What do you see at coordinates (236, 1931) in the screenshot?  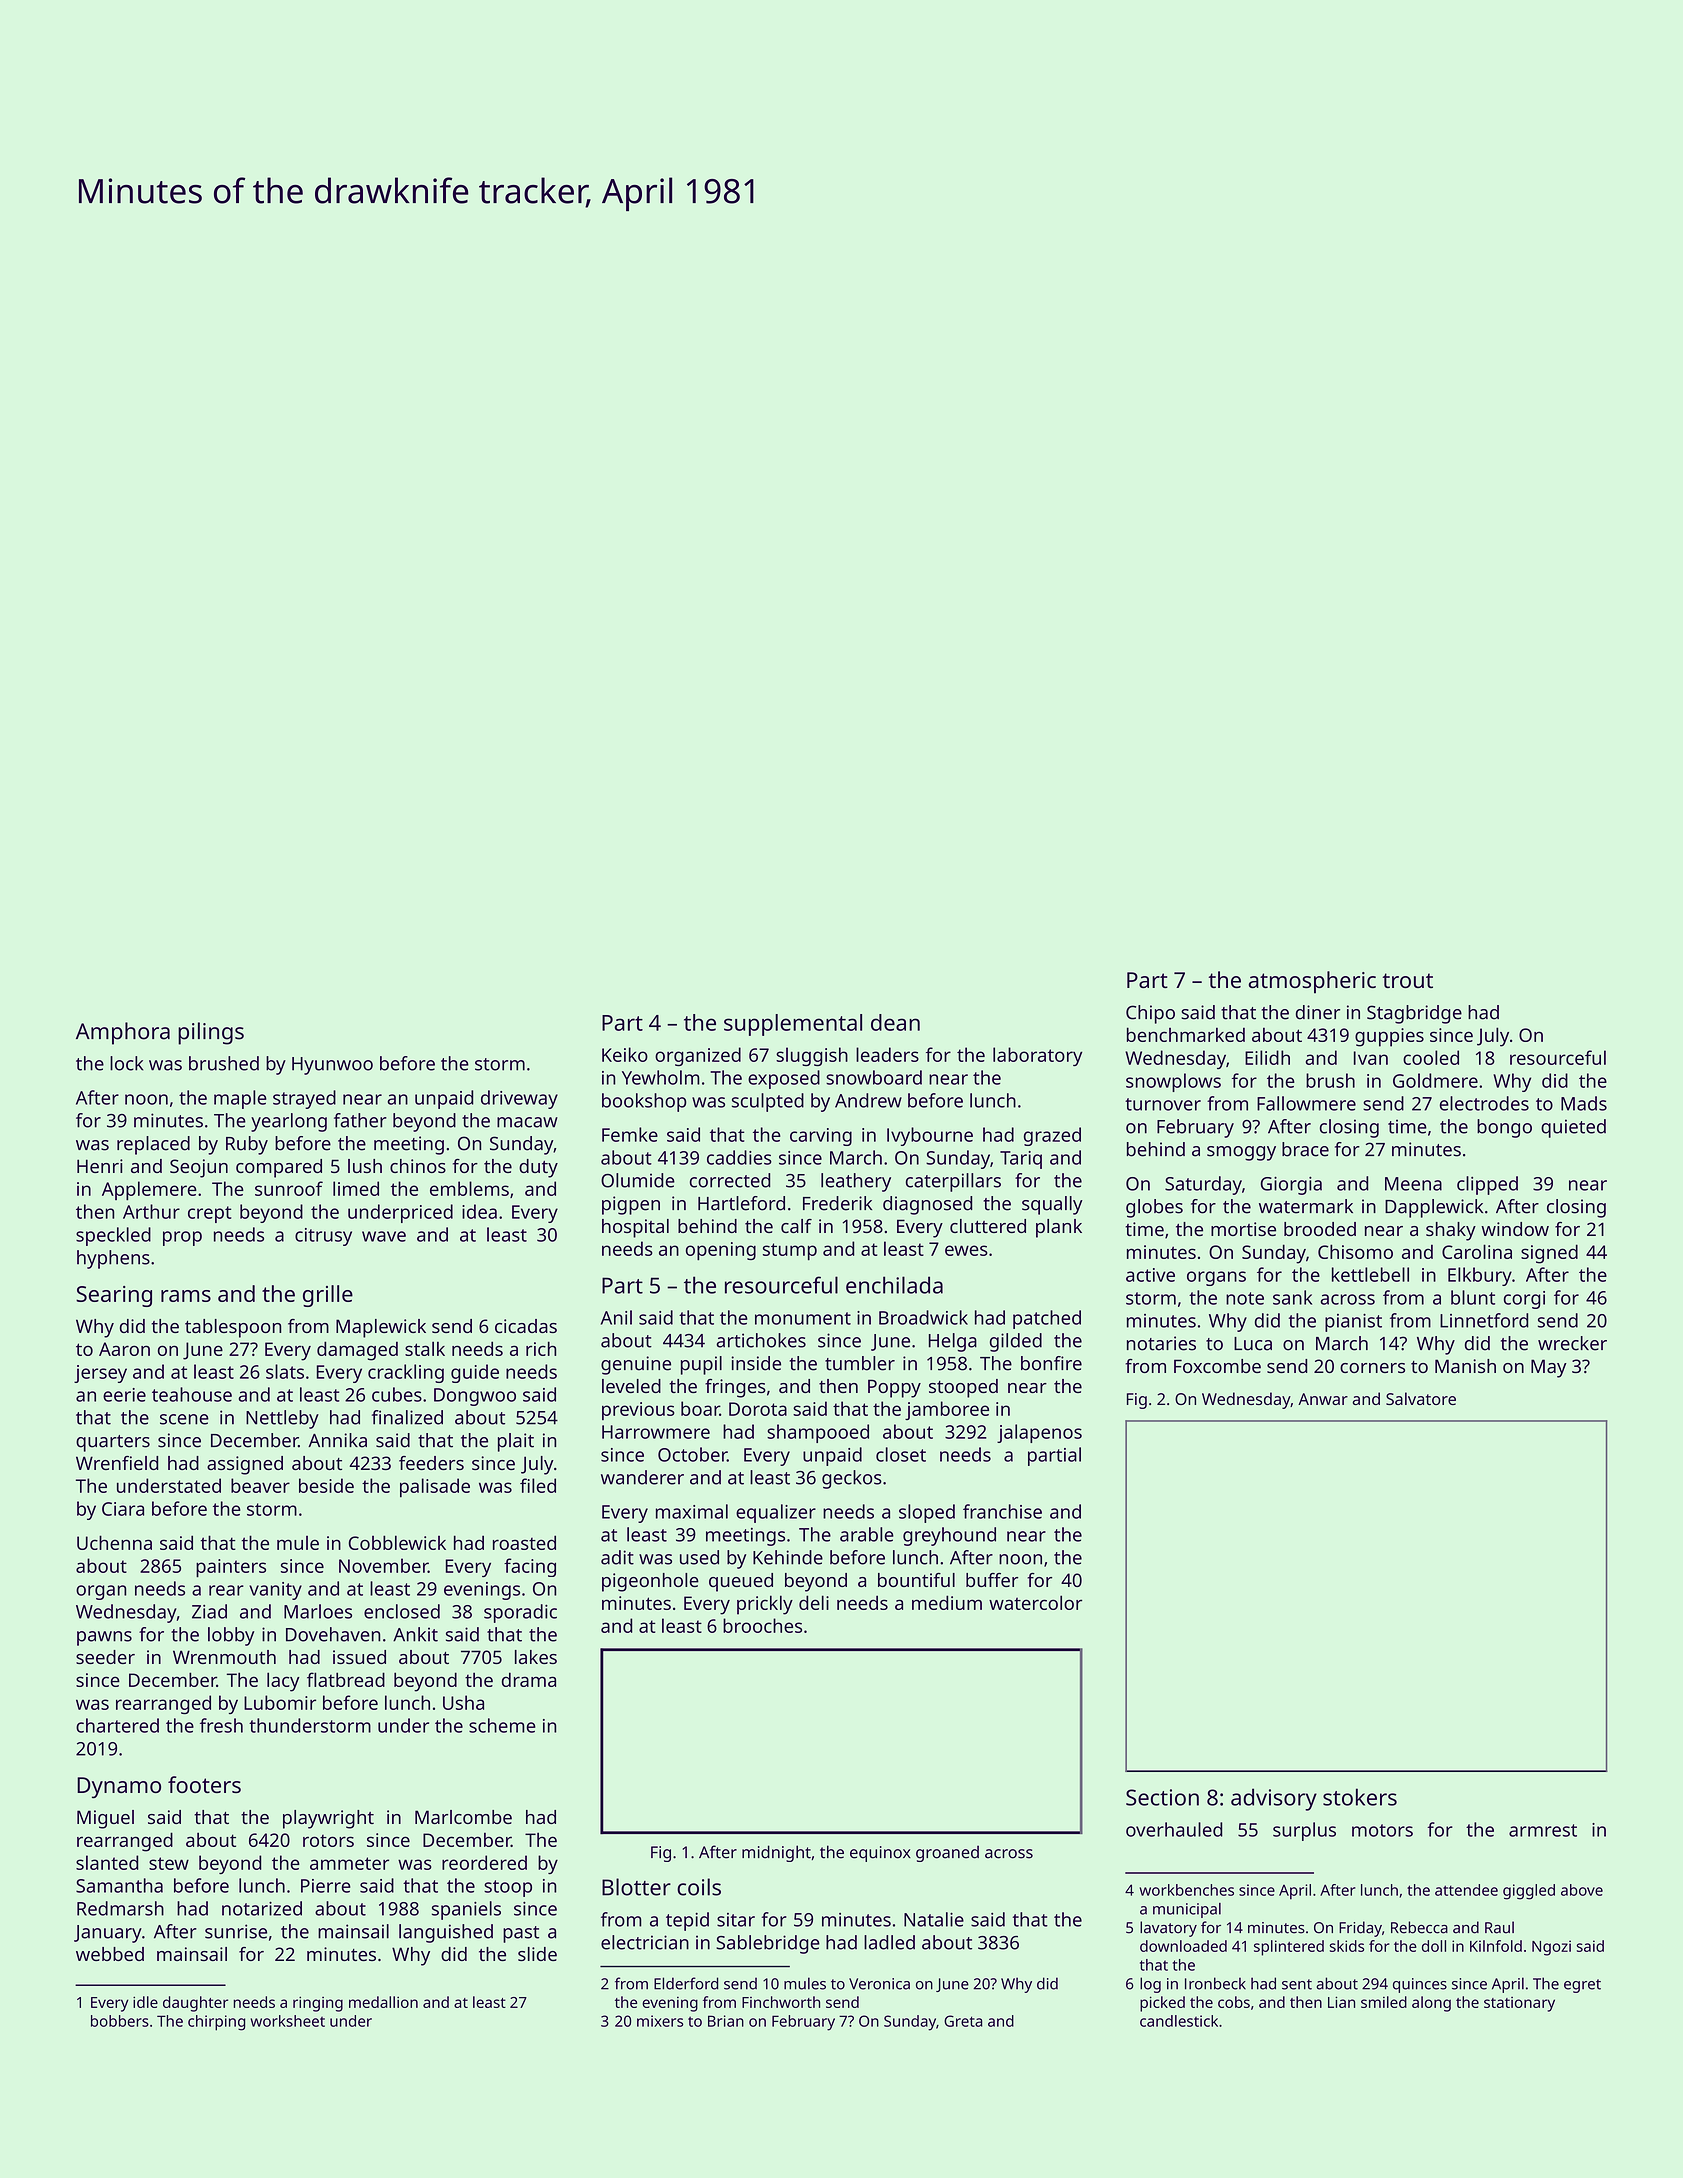 I see `sunrise` at bounding box center [236, 1931].
